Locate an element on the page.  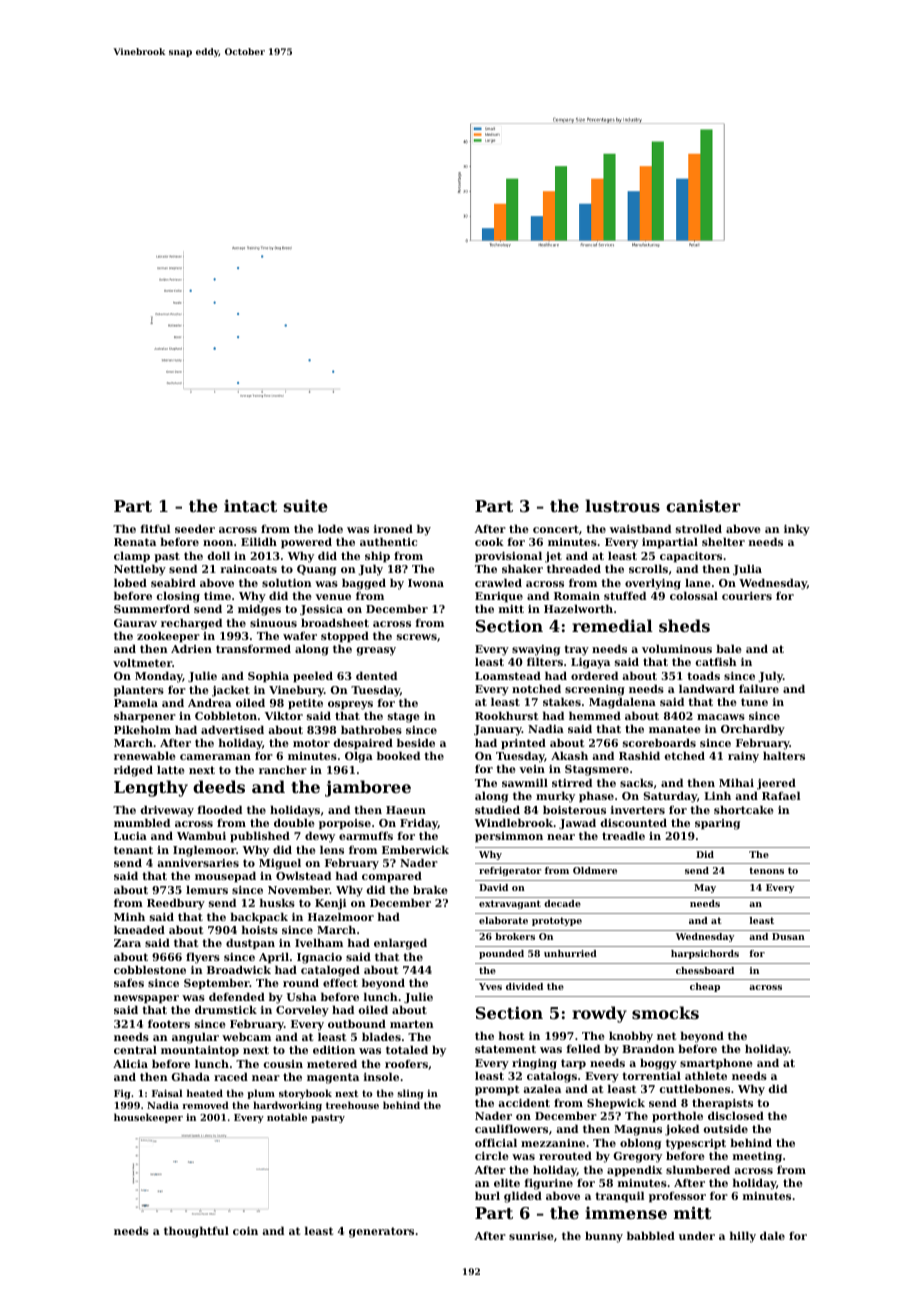
chessboard is located at coordinates (705, 970).
